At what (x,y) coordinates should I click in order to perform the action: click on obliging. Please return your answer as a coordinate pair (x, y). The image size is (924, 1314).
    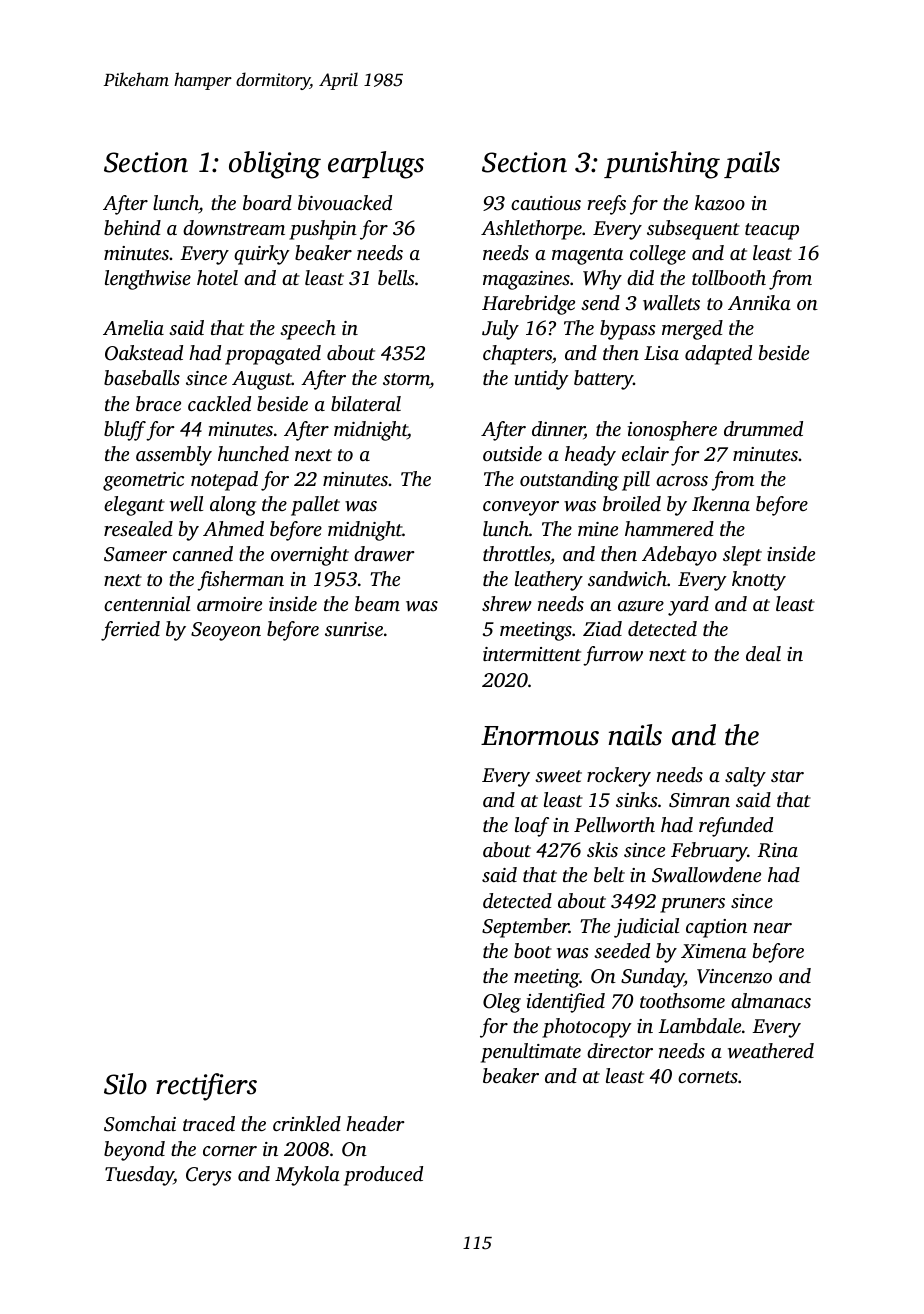
    Looking at the image, I should click on (275, 165).
